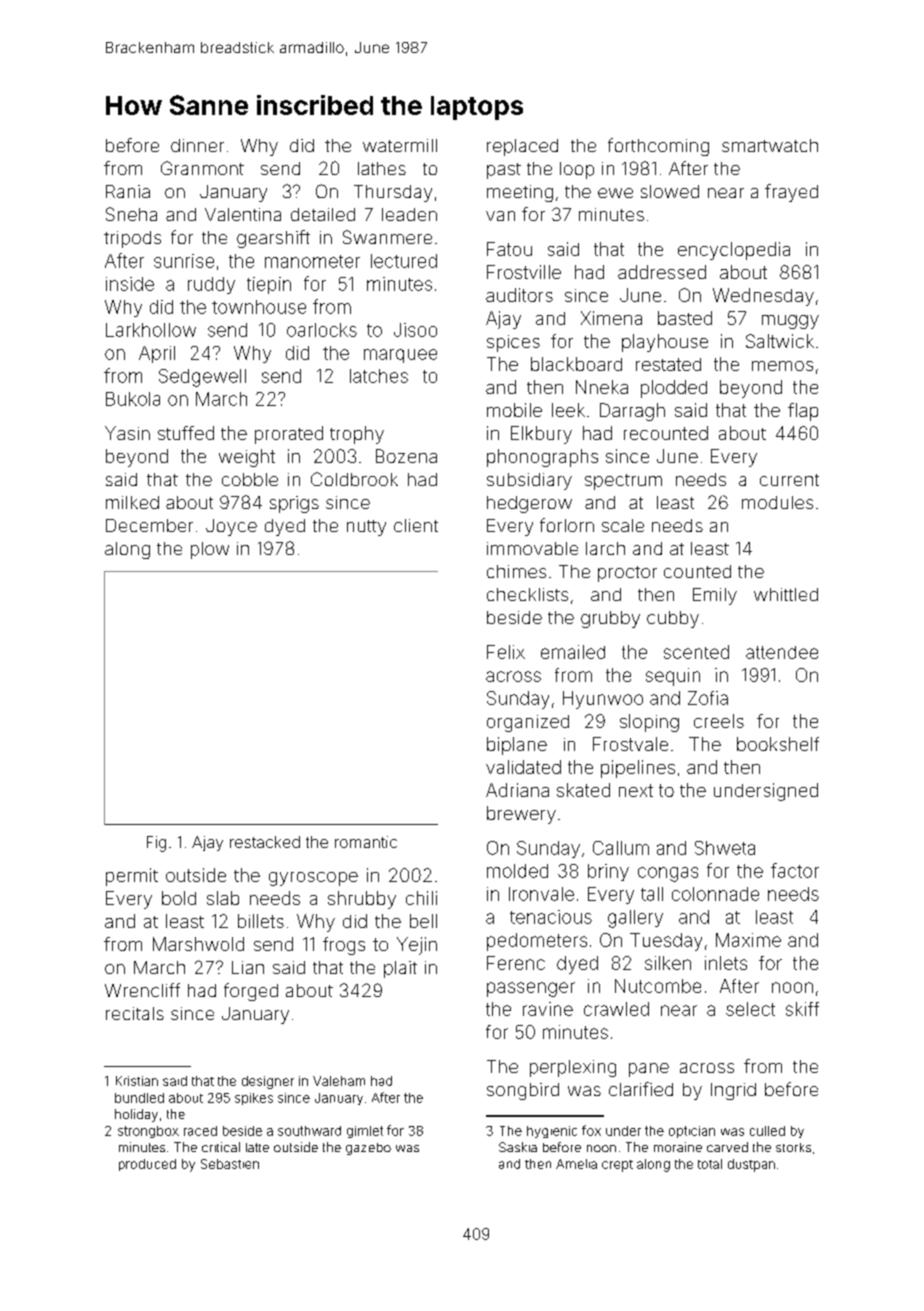  Describe the element at coordinates (790, 322) in the screenshot. I see `muggy` at that location.
